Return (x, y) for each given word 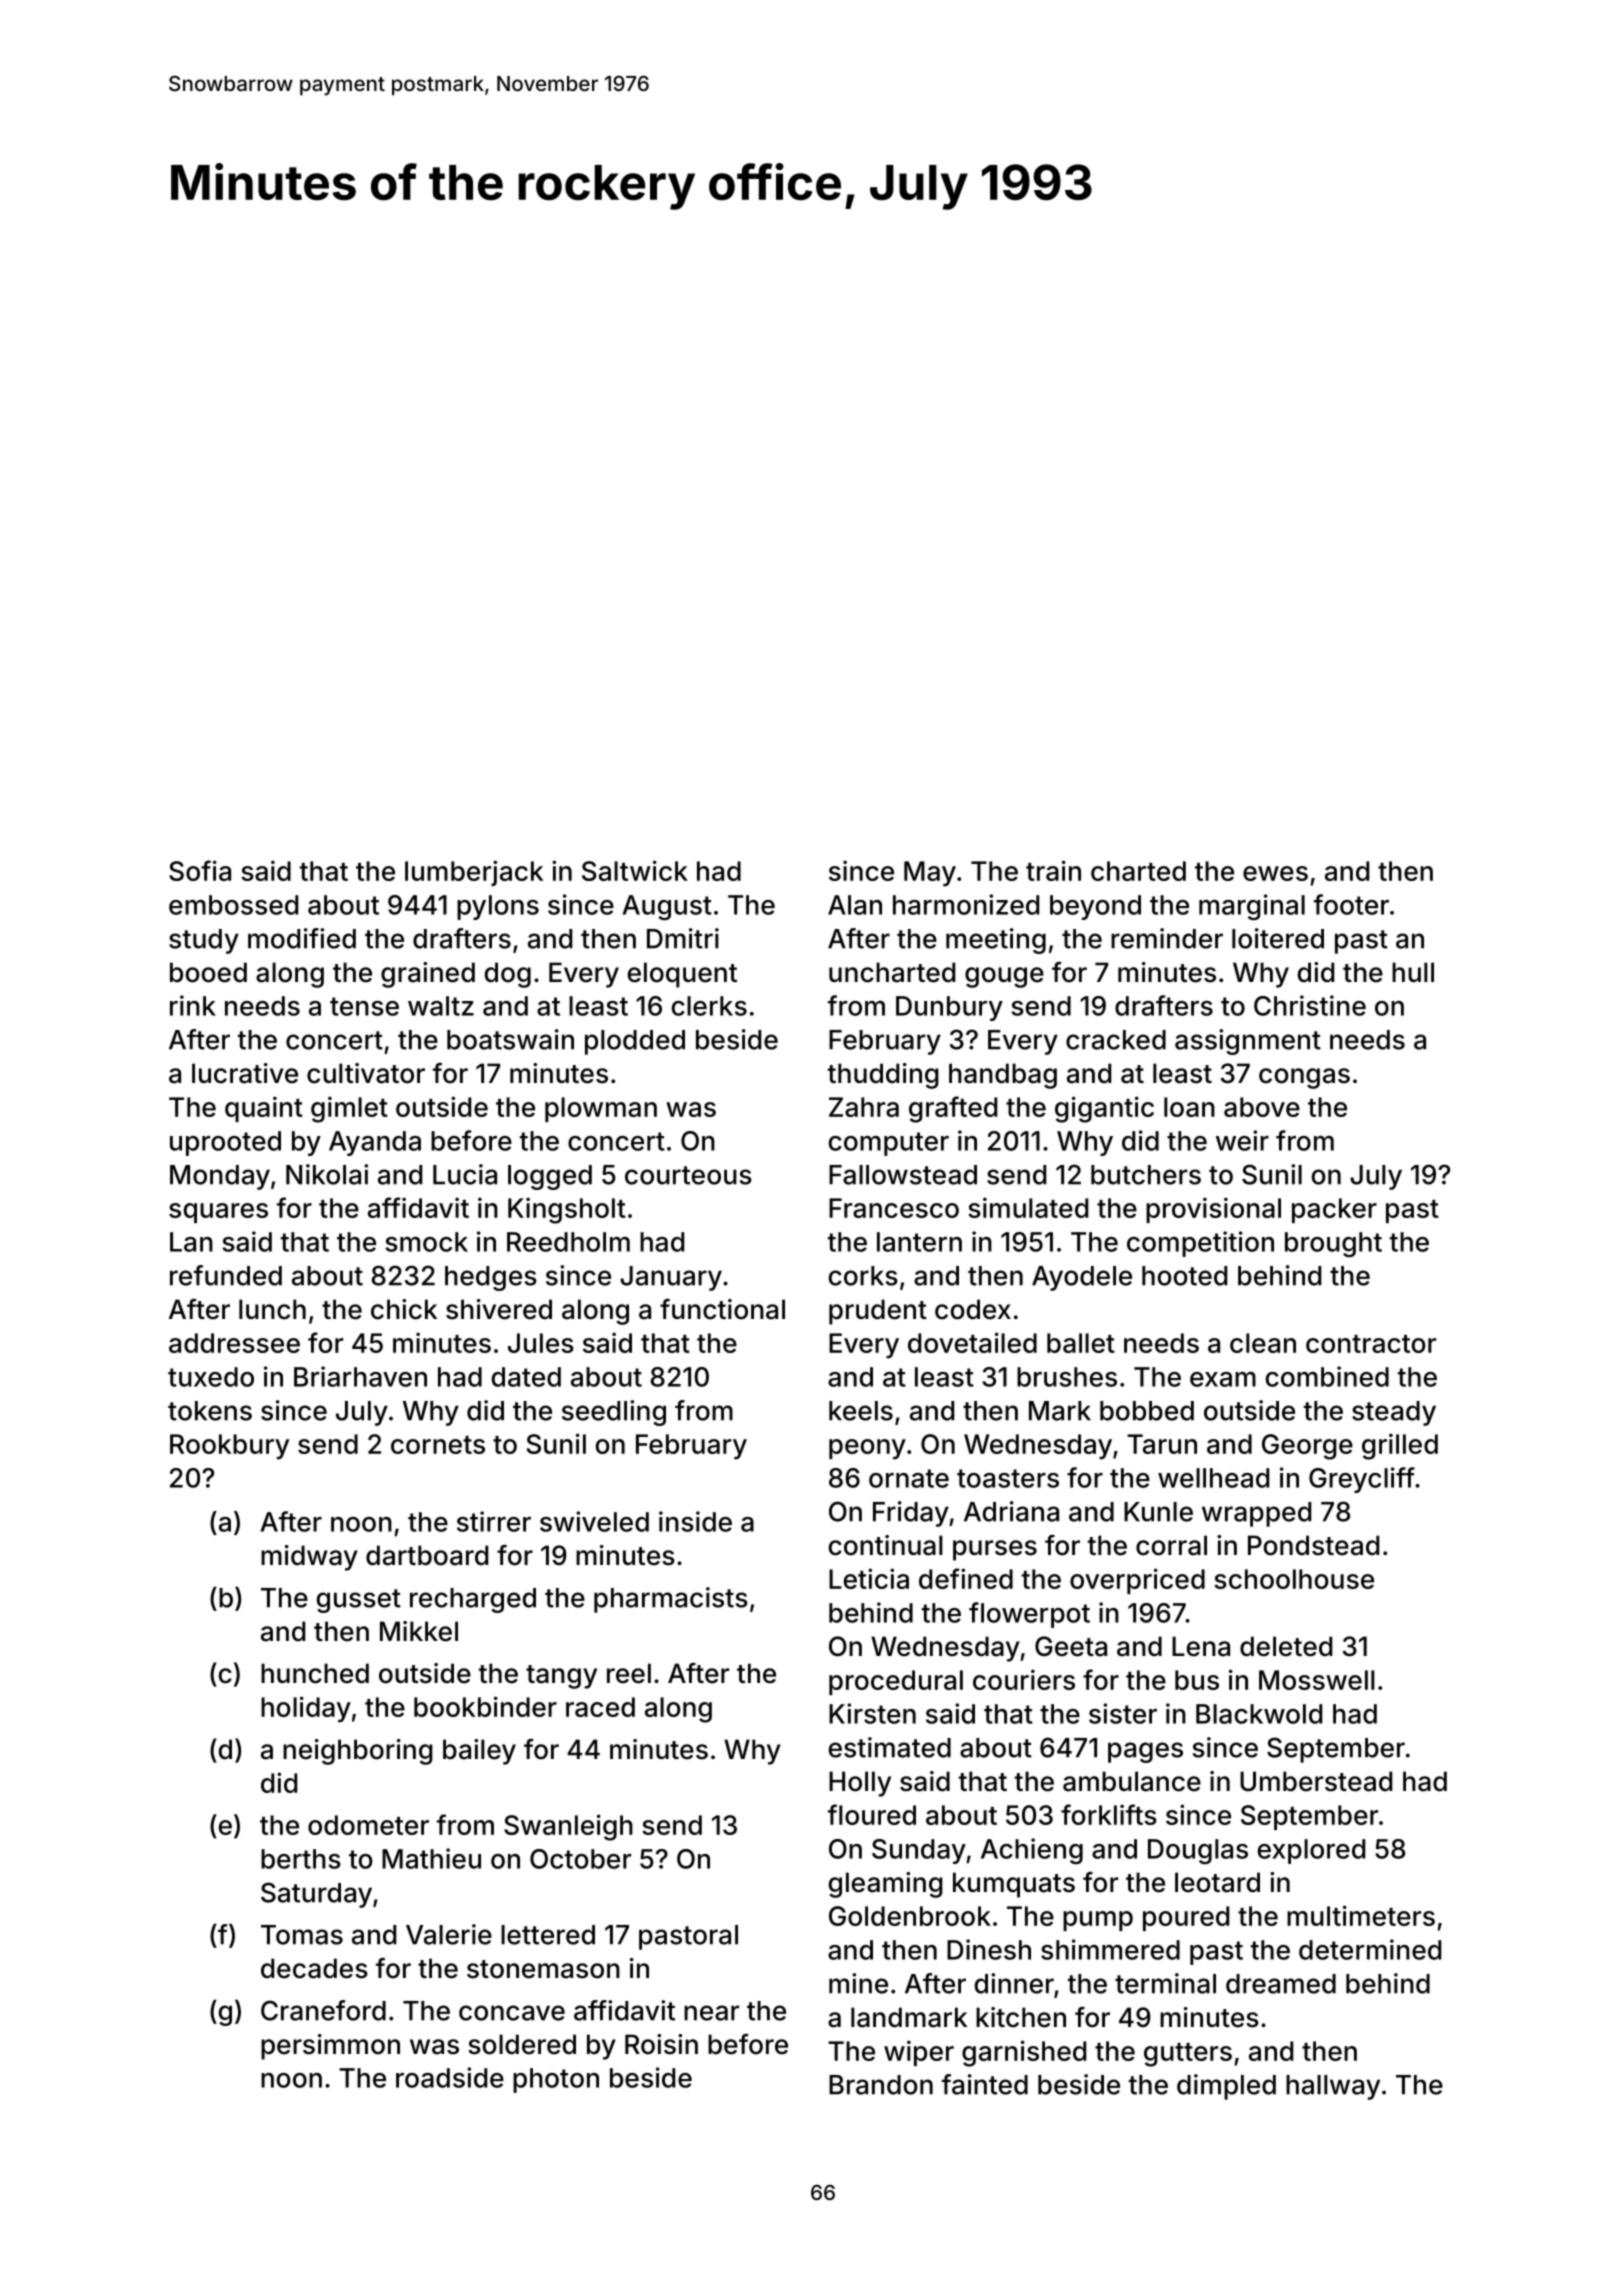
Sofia (200, 870)
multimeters (1361, 1915)
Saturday (316, 1895)
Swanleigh (568, 1827)
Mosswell (1317, 1680)
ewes (1275, 873)
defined (966, 1578)
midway (309, 1558)
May (930, 873)
